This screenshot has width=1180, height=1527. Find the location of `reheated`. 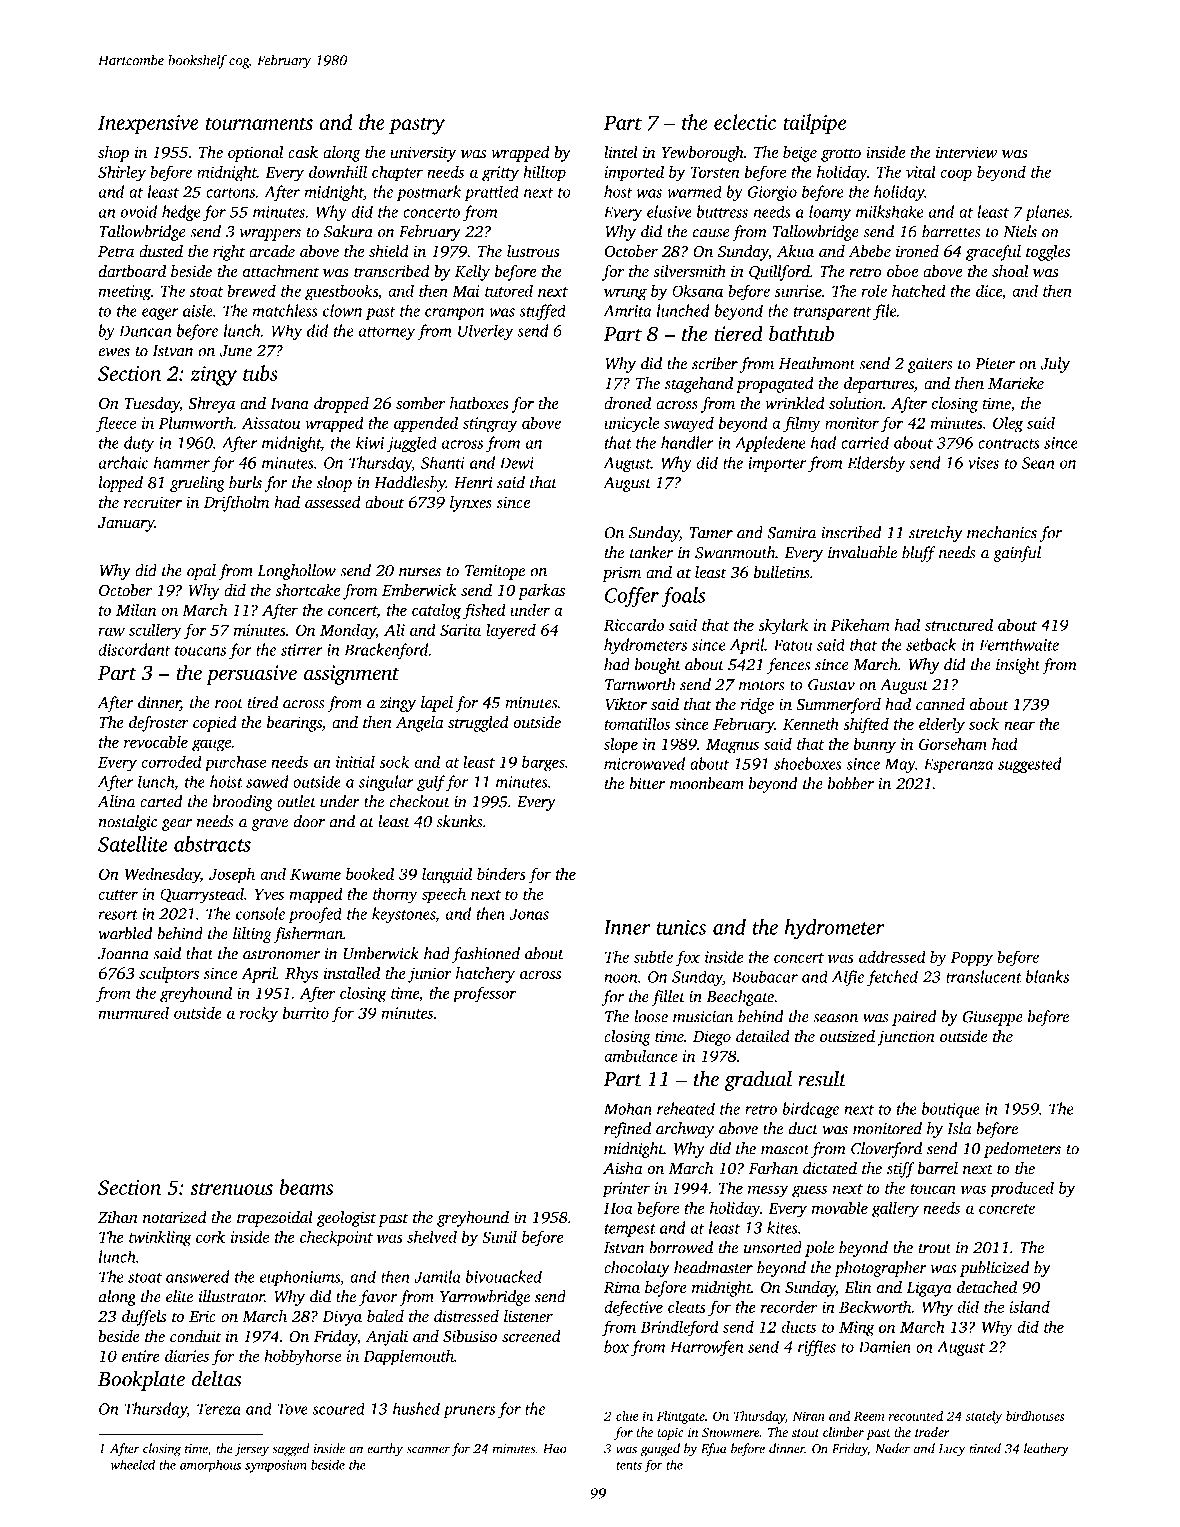

reheated is located at coordinates (686, 1108).
